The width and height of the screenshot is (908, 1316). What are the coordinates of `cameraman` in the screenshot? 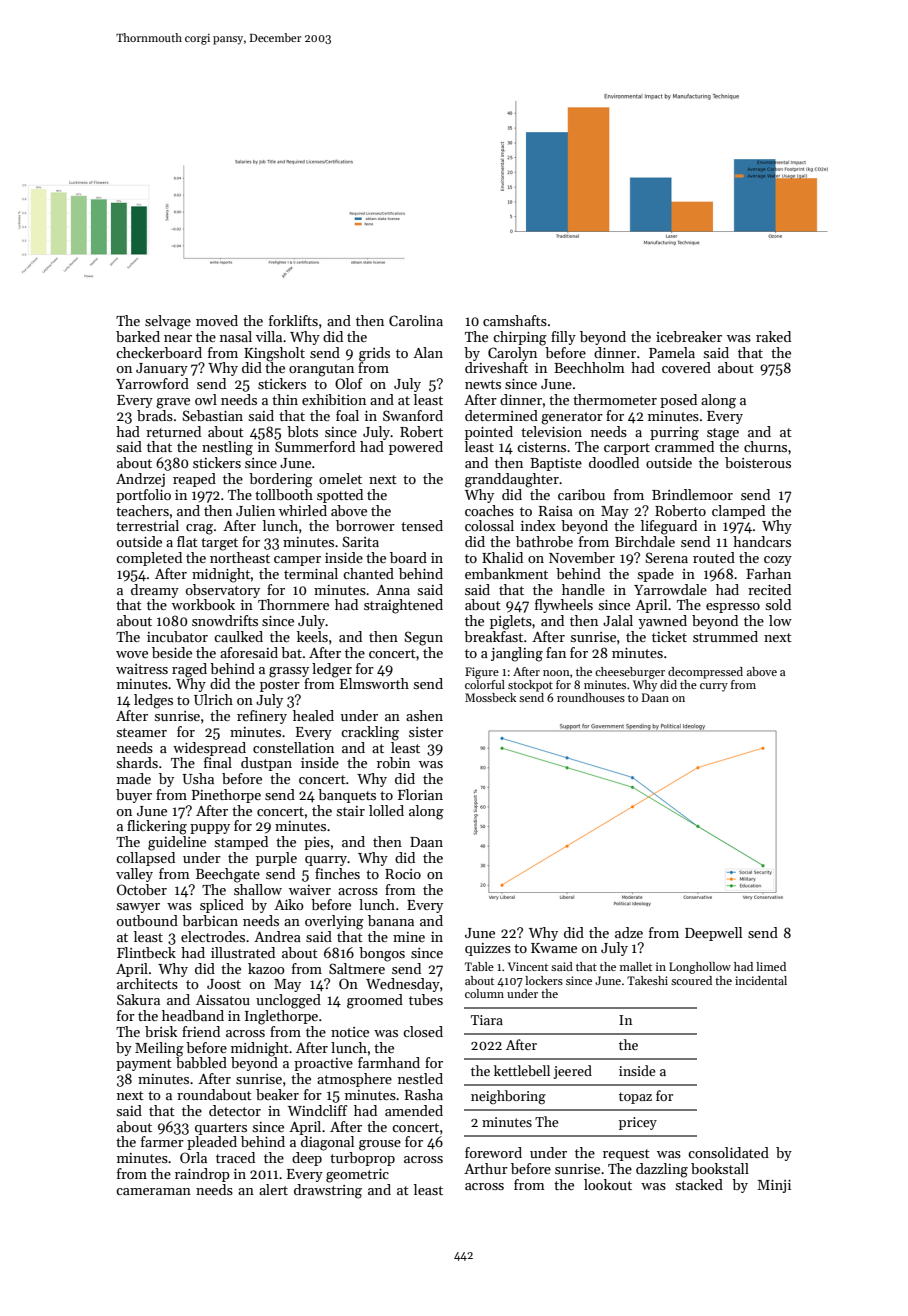 It's located at (153, 1191).
